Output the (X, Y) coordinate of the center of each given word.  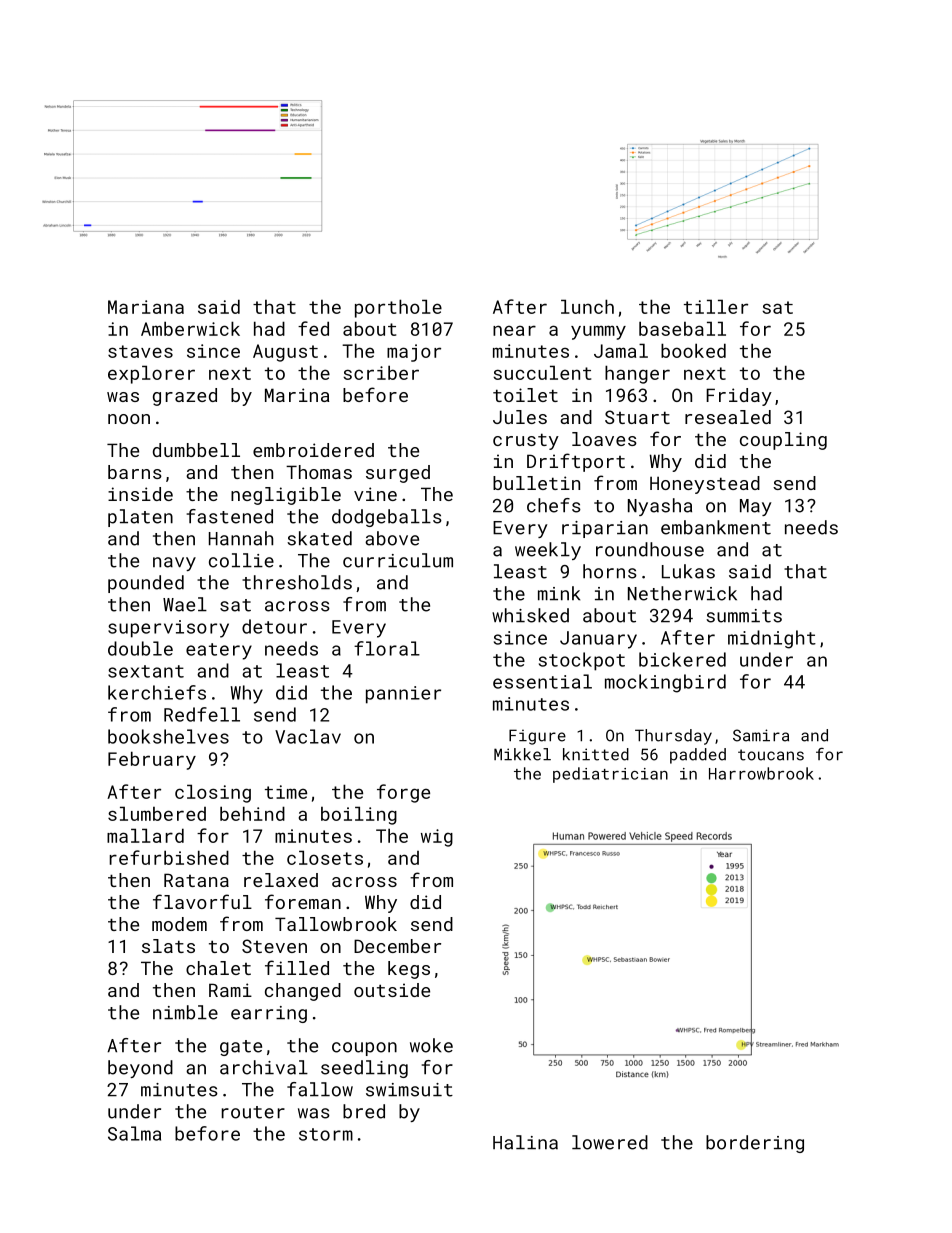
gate (241, 1048)
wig (437, 838)
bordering (755, 1144)
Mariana (146, 307)
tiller (716, 306)
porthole (398, 308)
